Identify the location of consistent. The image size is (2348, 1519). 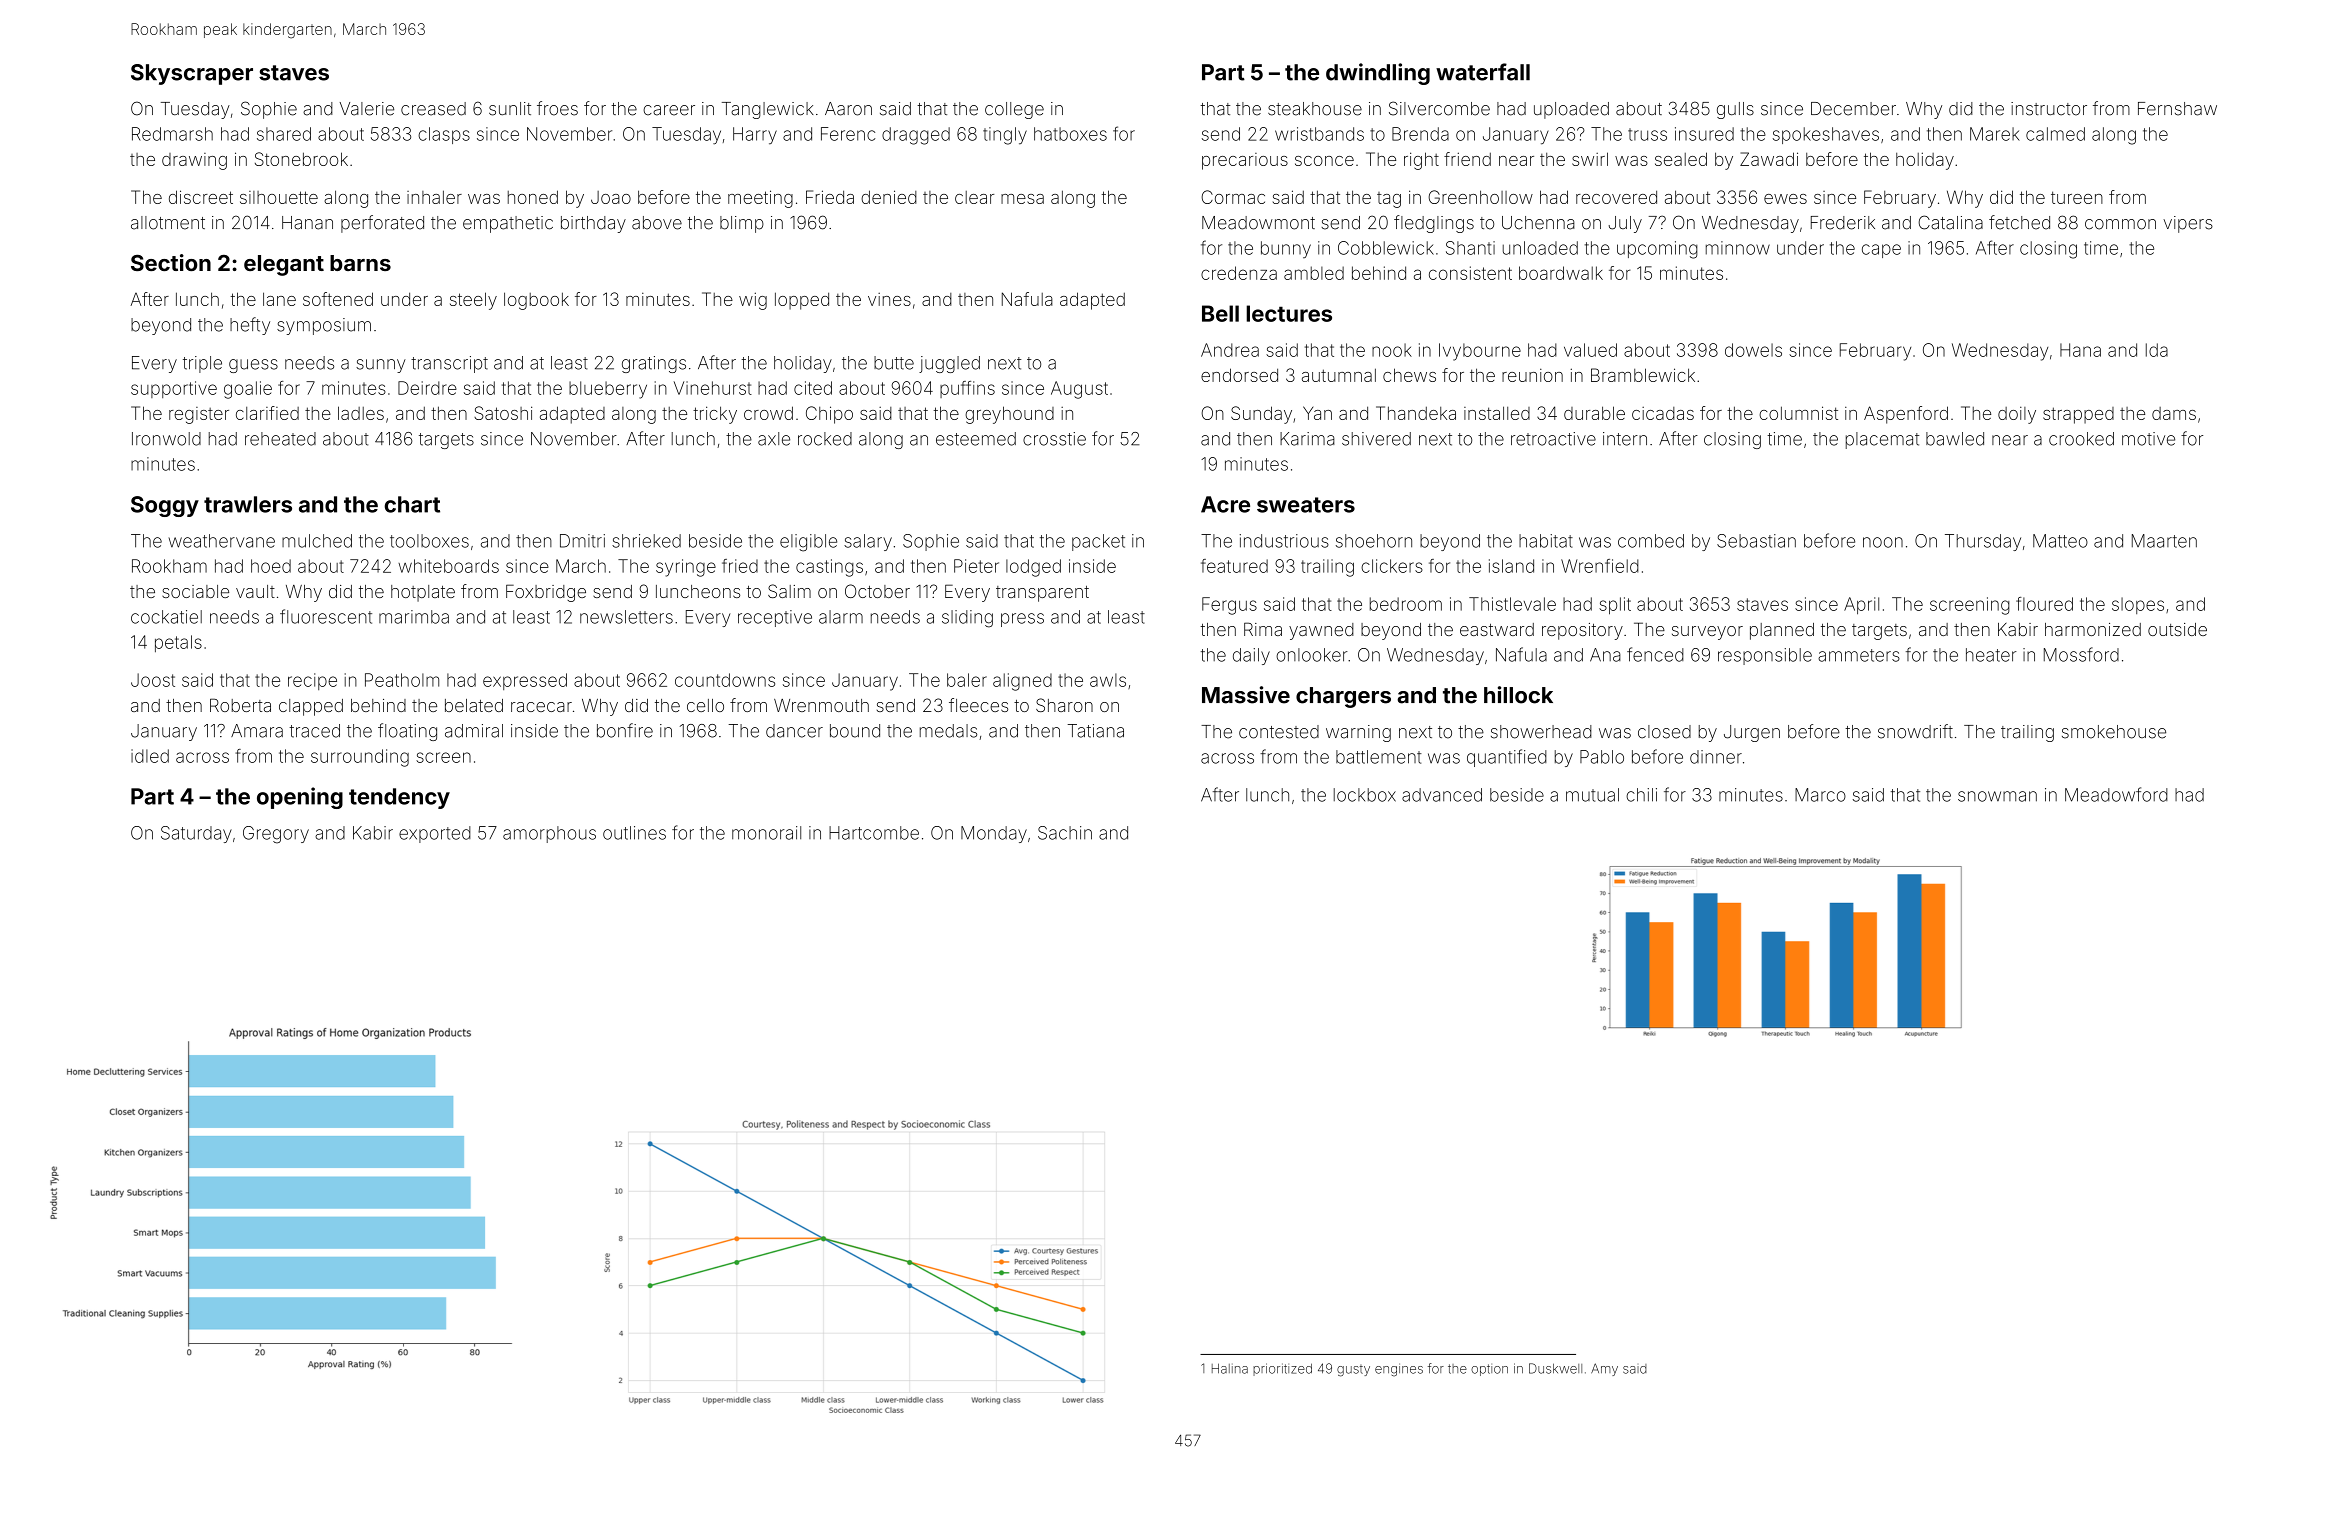
(1470, 273).
